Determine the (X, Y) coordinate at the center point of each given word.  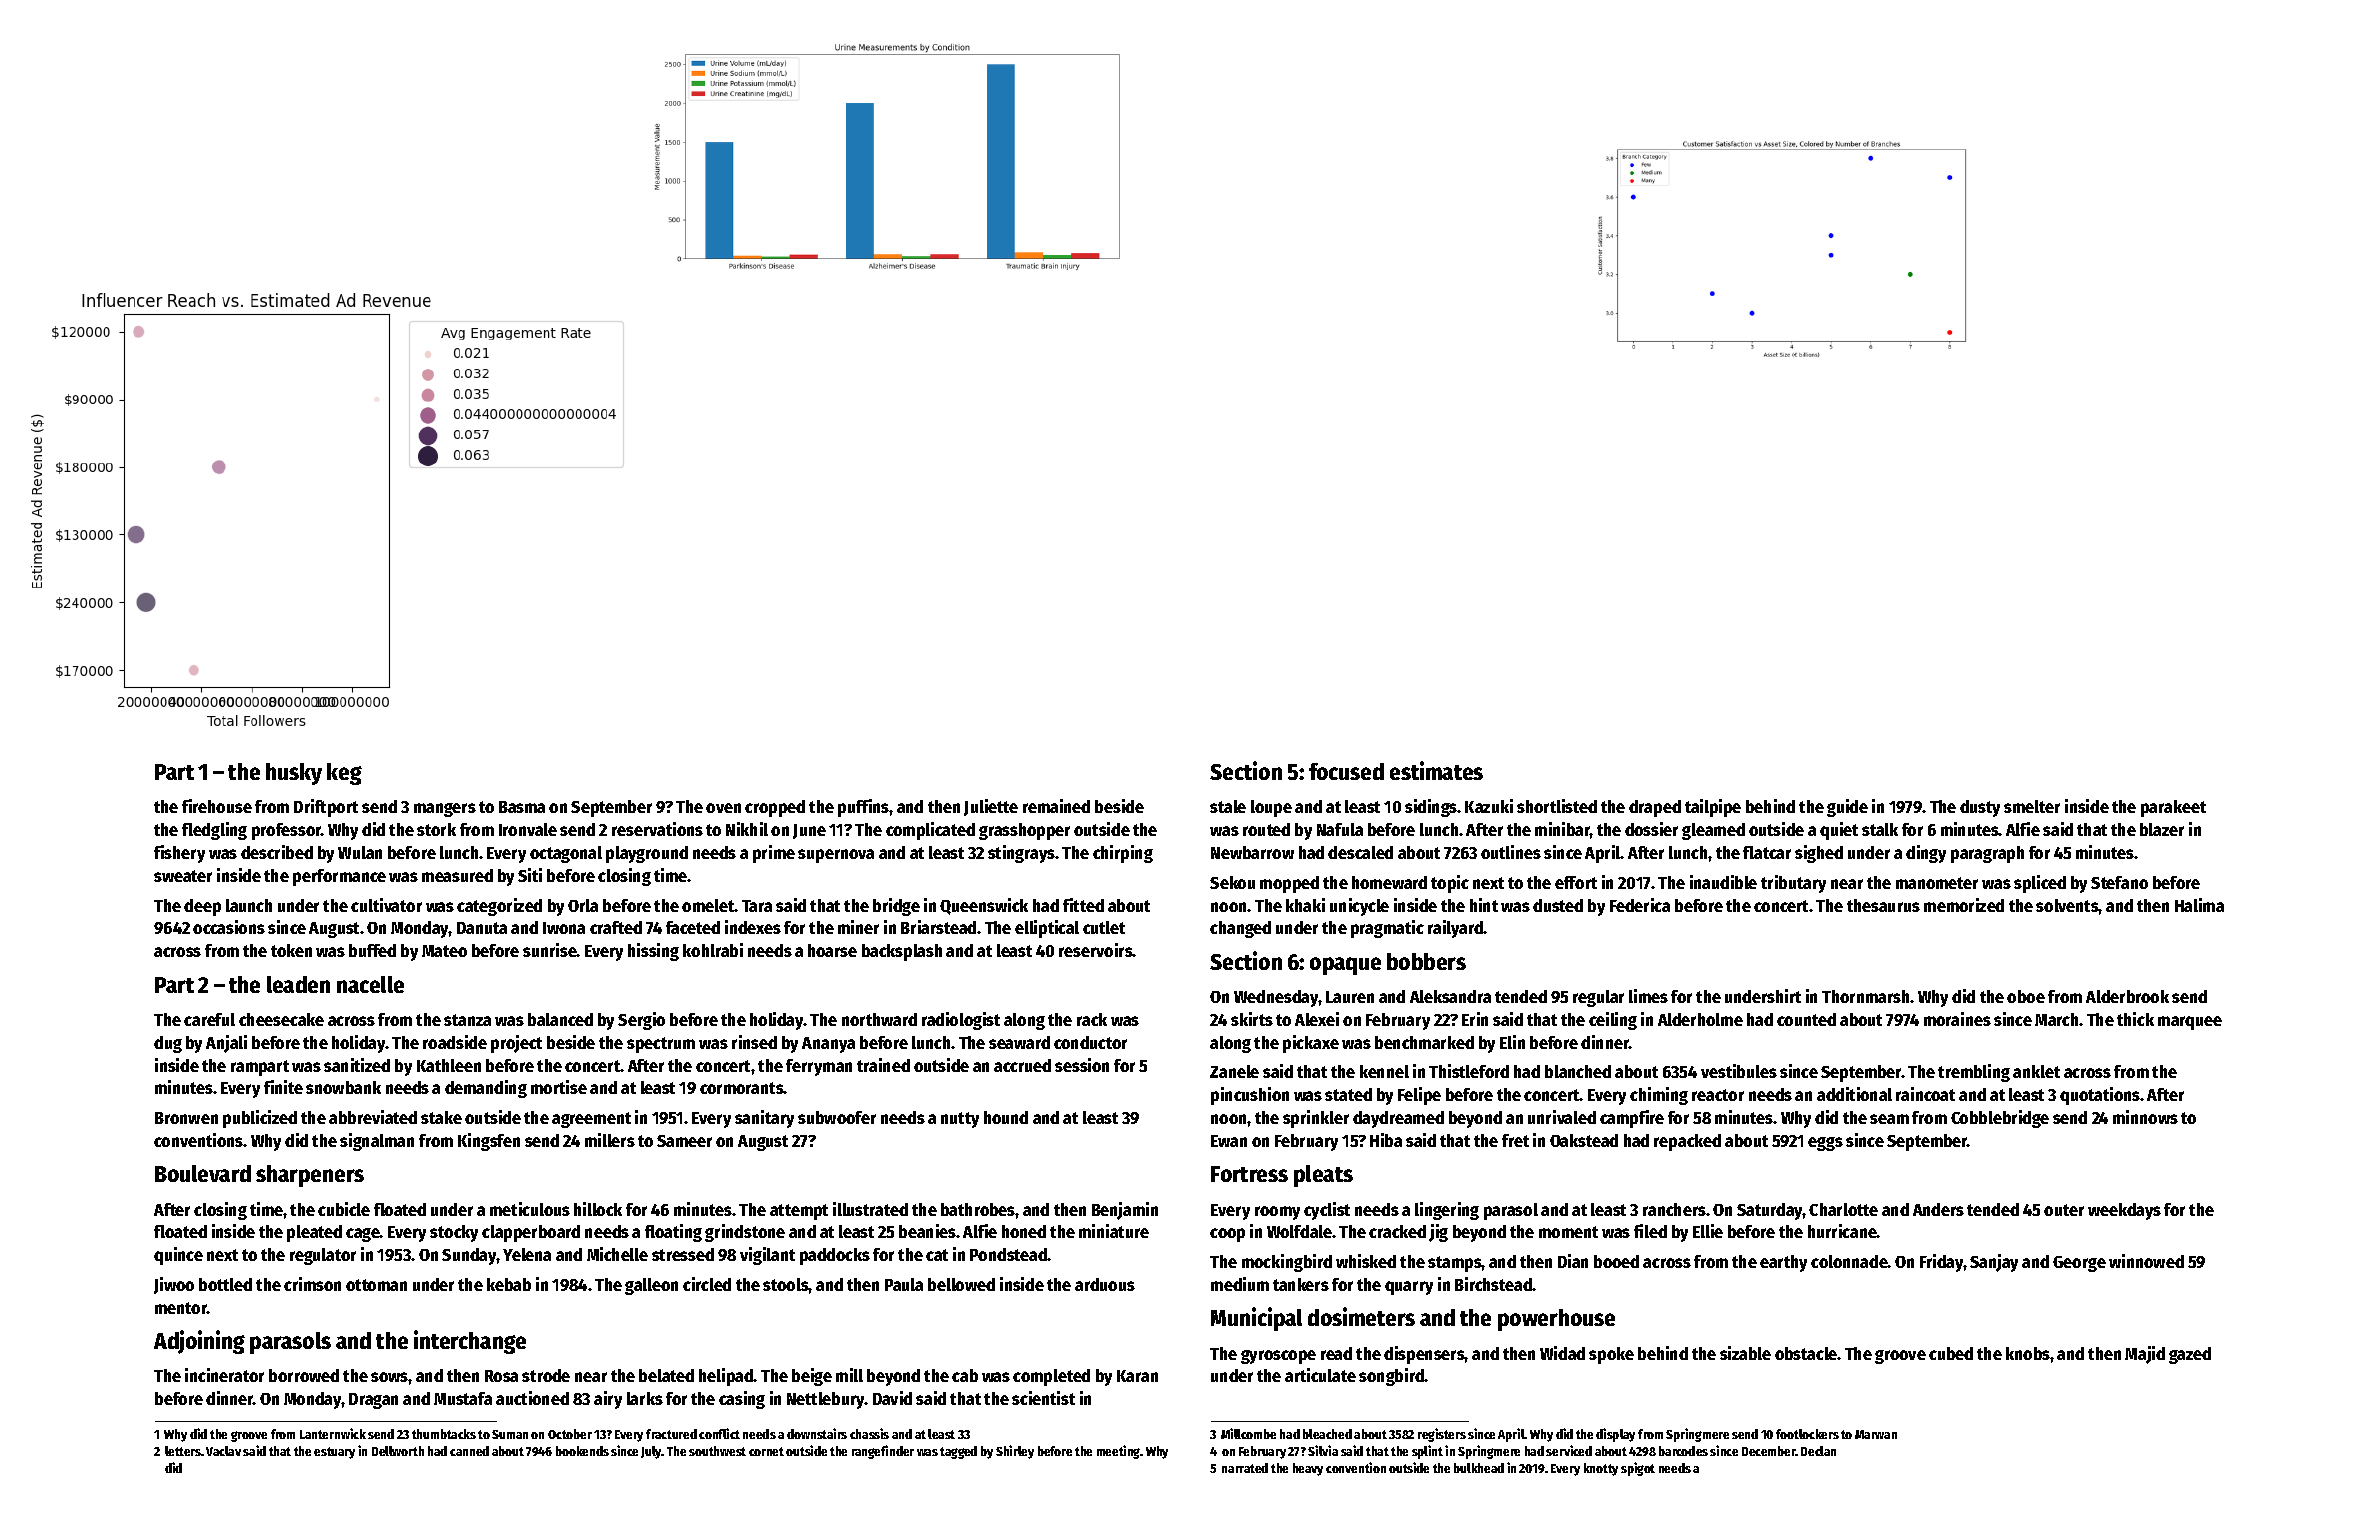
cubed (1951, 1353)
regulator (323, 1256)
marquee (2190, 1023)
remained (1056, 806)
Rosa (501, 1376)
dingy (1926, 854)
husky (294, 774)
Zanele (1234, 1071)
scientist (1043, 1398)
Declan (1818, 1451)
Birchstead (1494, 1284)
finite (283, 1087)
